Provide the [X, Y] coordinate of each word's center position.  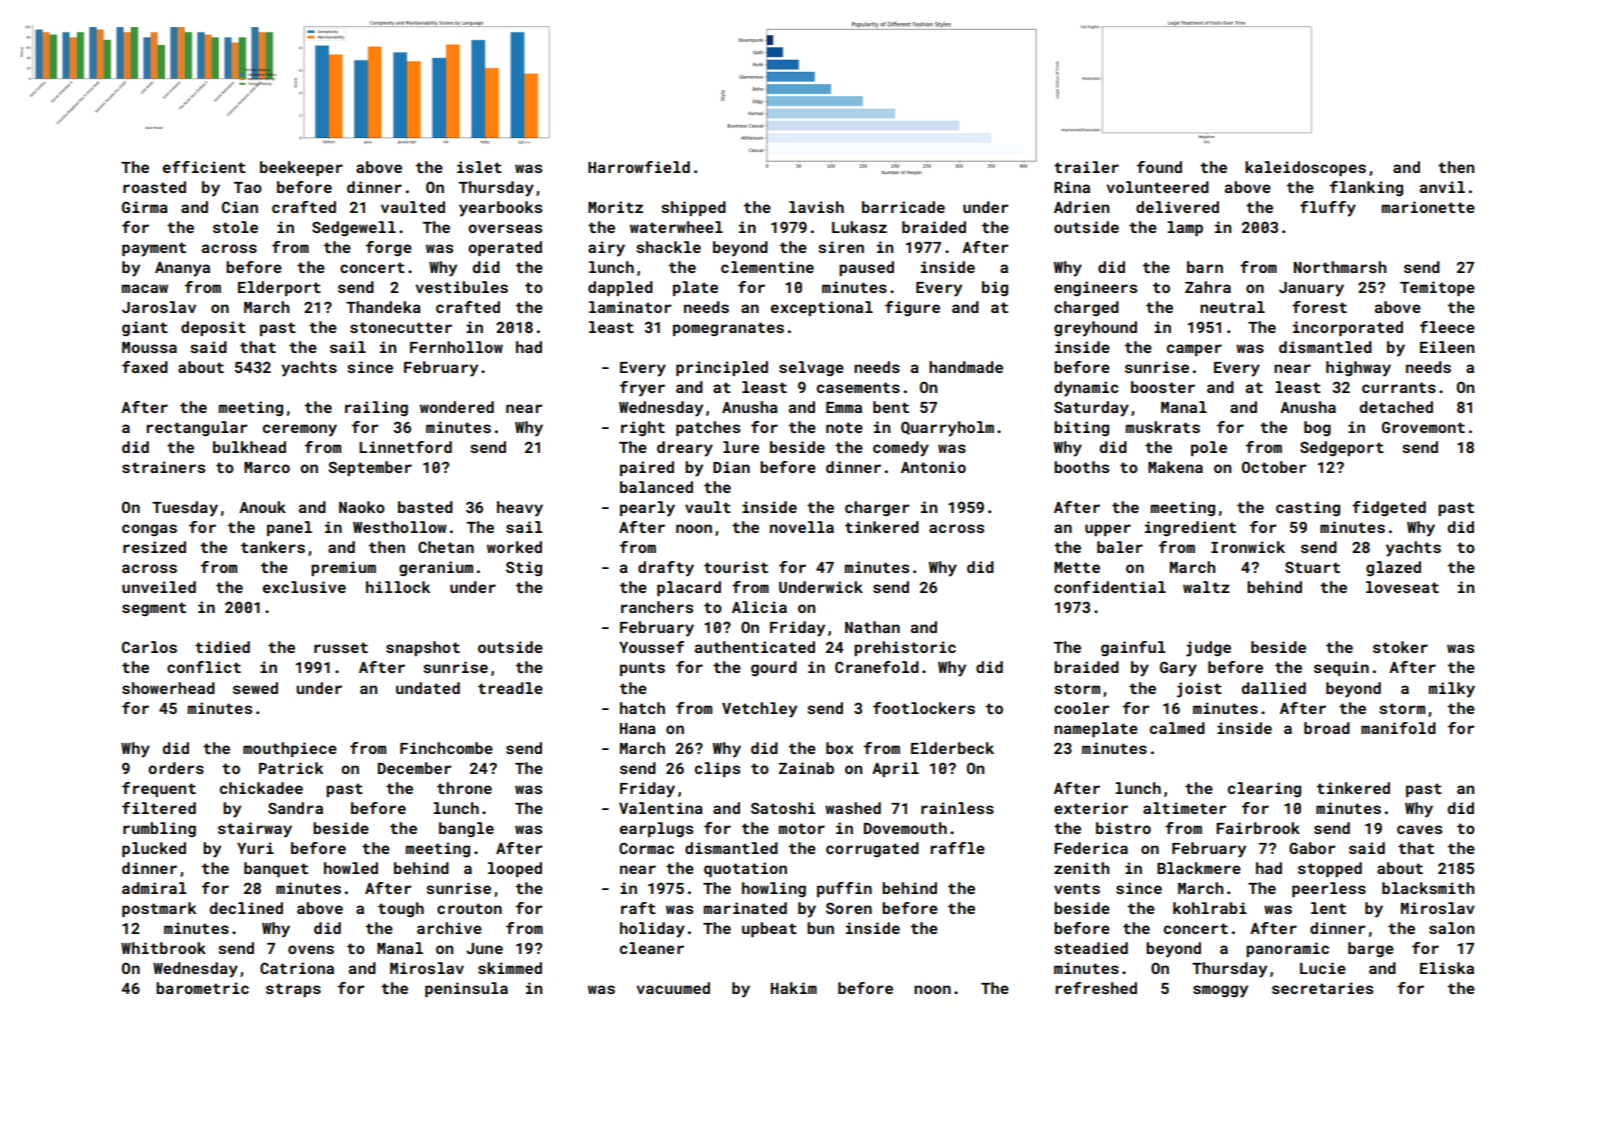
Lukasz [859, 227]
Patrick [291, 768]
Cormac [646, 848]
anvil [1442, 187]
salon [1451, 928]
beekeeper [301, 168]
